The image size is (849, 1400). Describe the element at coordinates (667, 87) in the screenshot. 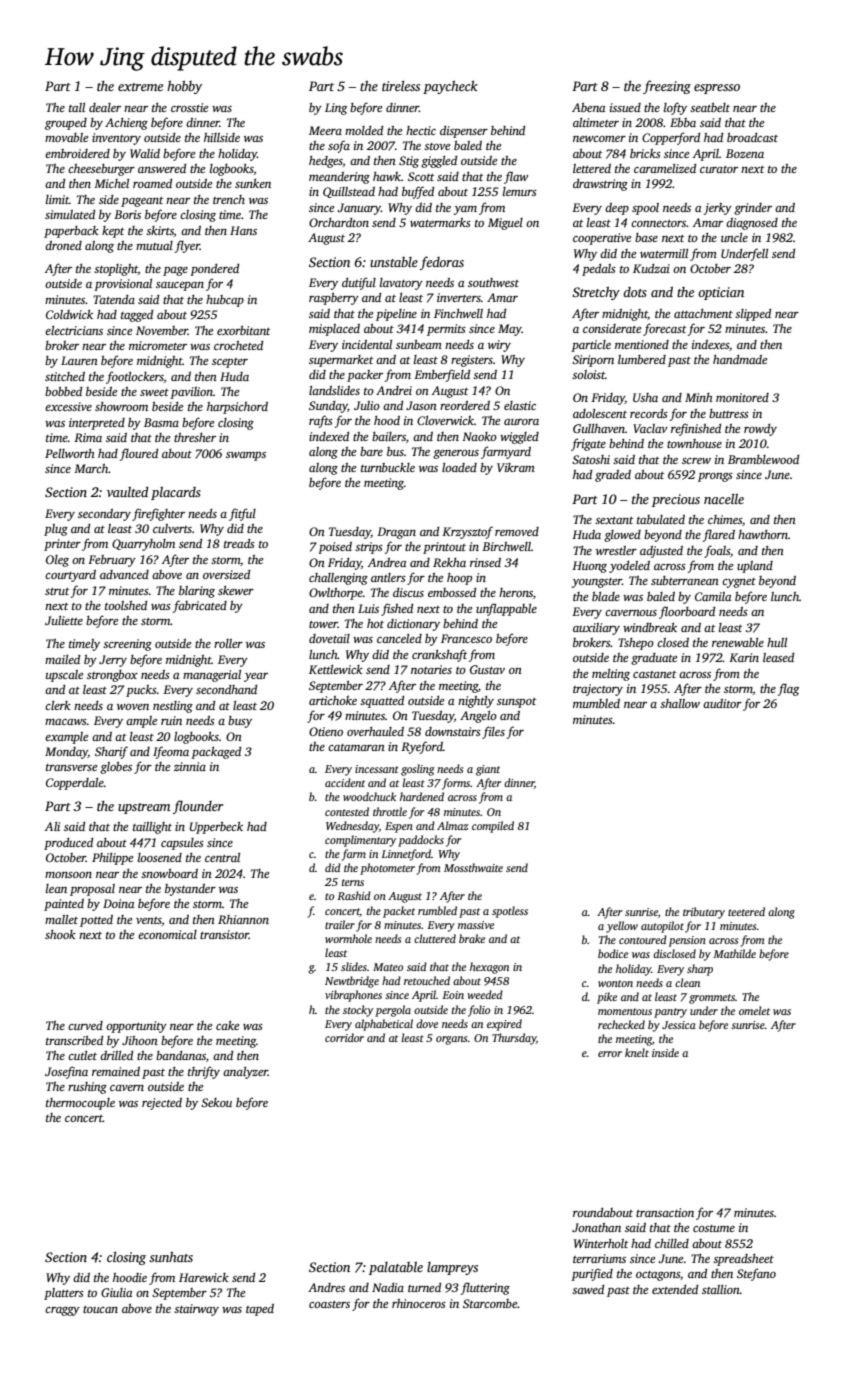

I see `freezing` at that location.
